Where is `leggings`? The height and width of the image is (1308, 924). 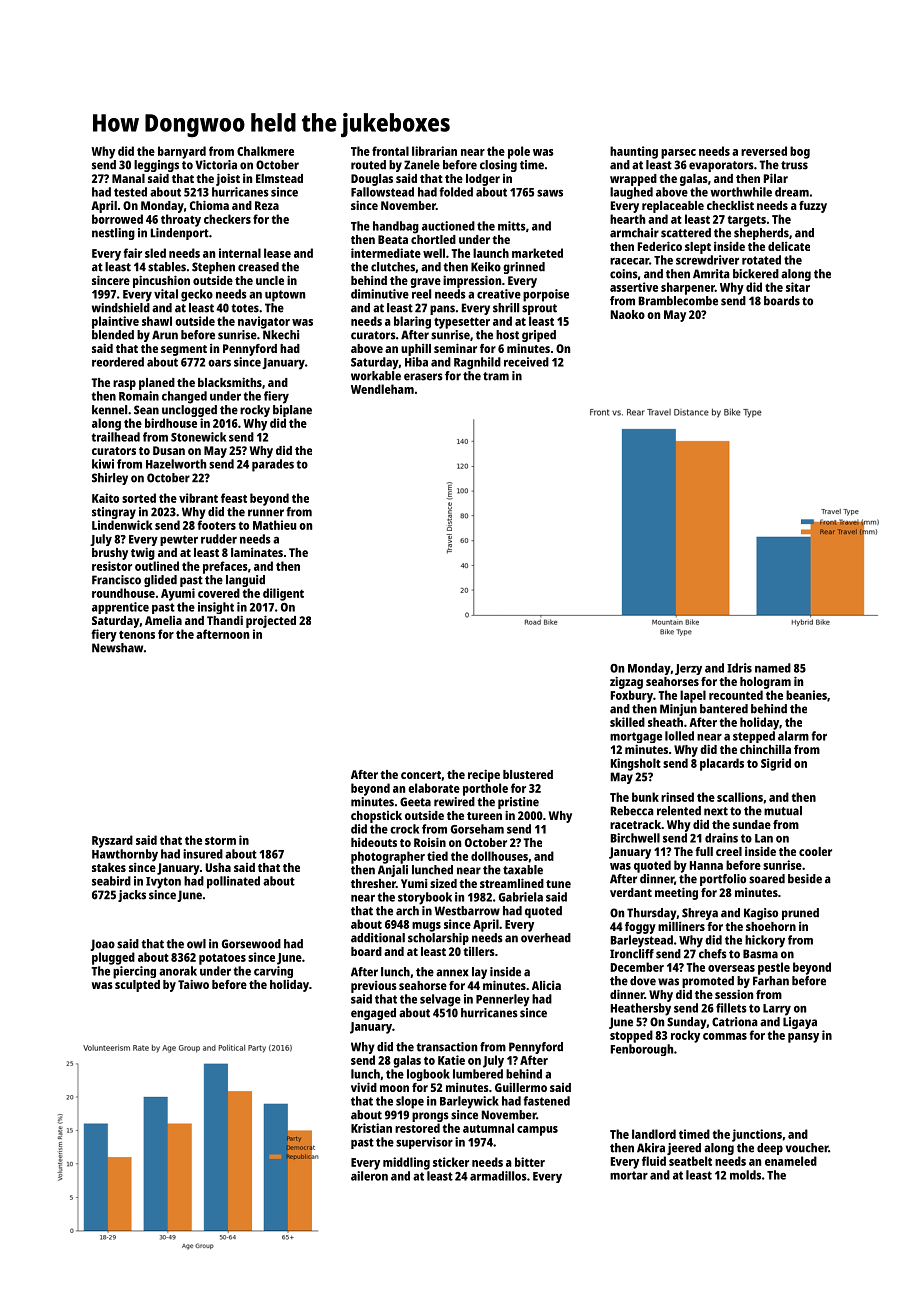
leggings is located at coordinates (156, 166).
